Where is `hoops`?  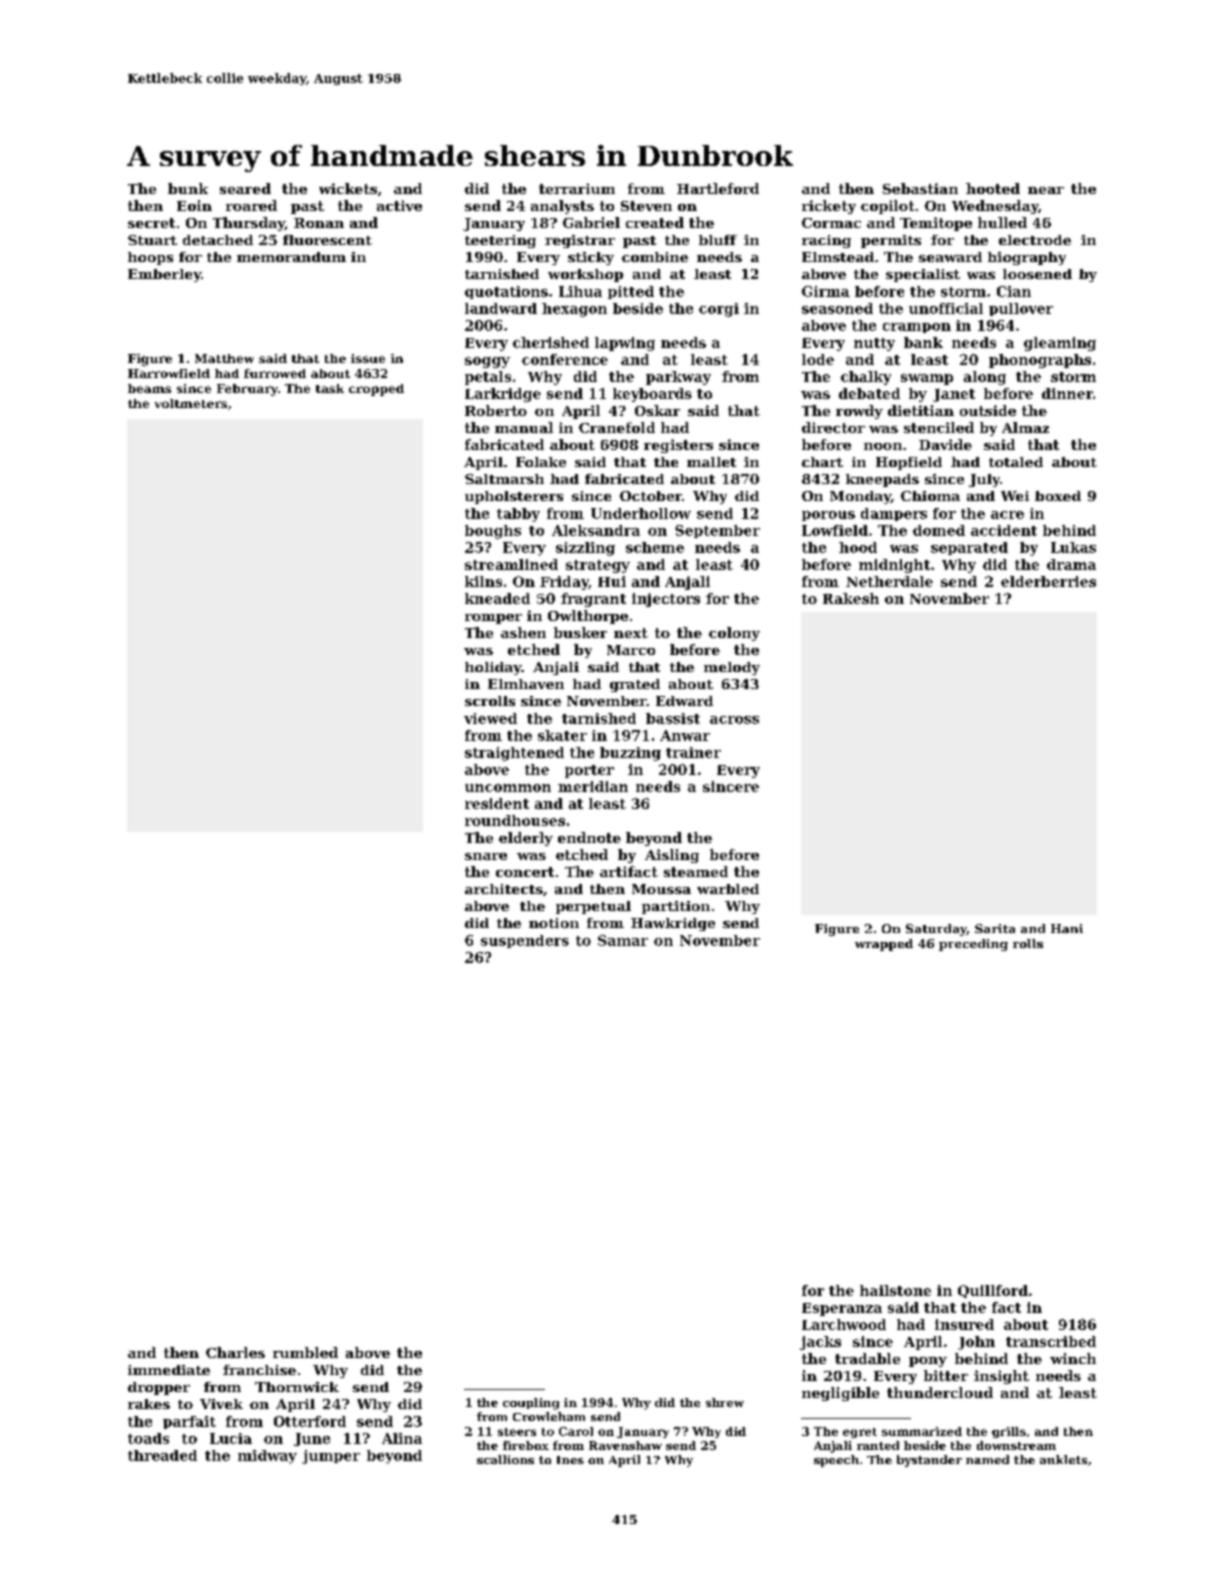
hoops is located at coordinates (150, 258).
